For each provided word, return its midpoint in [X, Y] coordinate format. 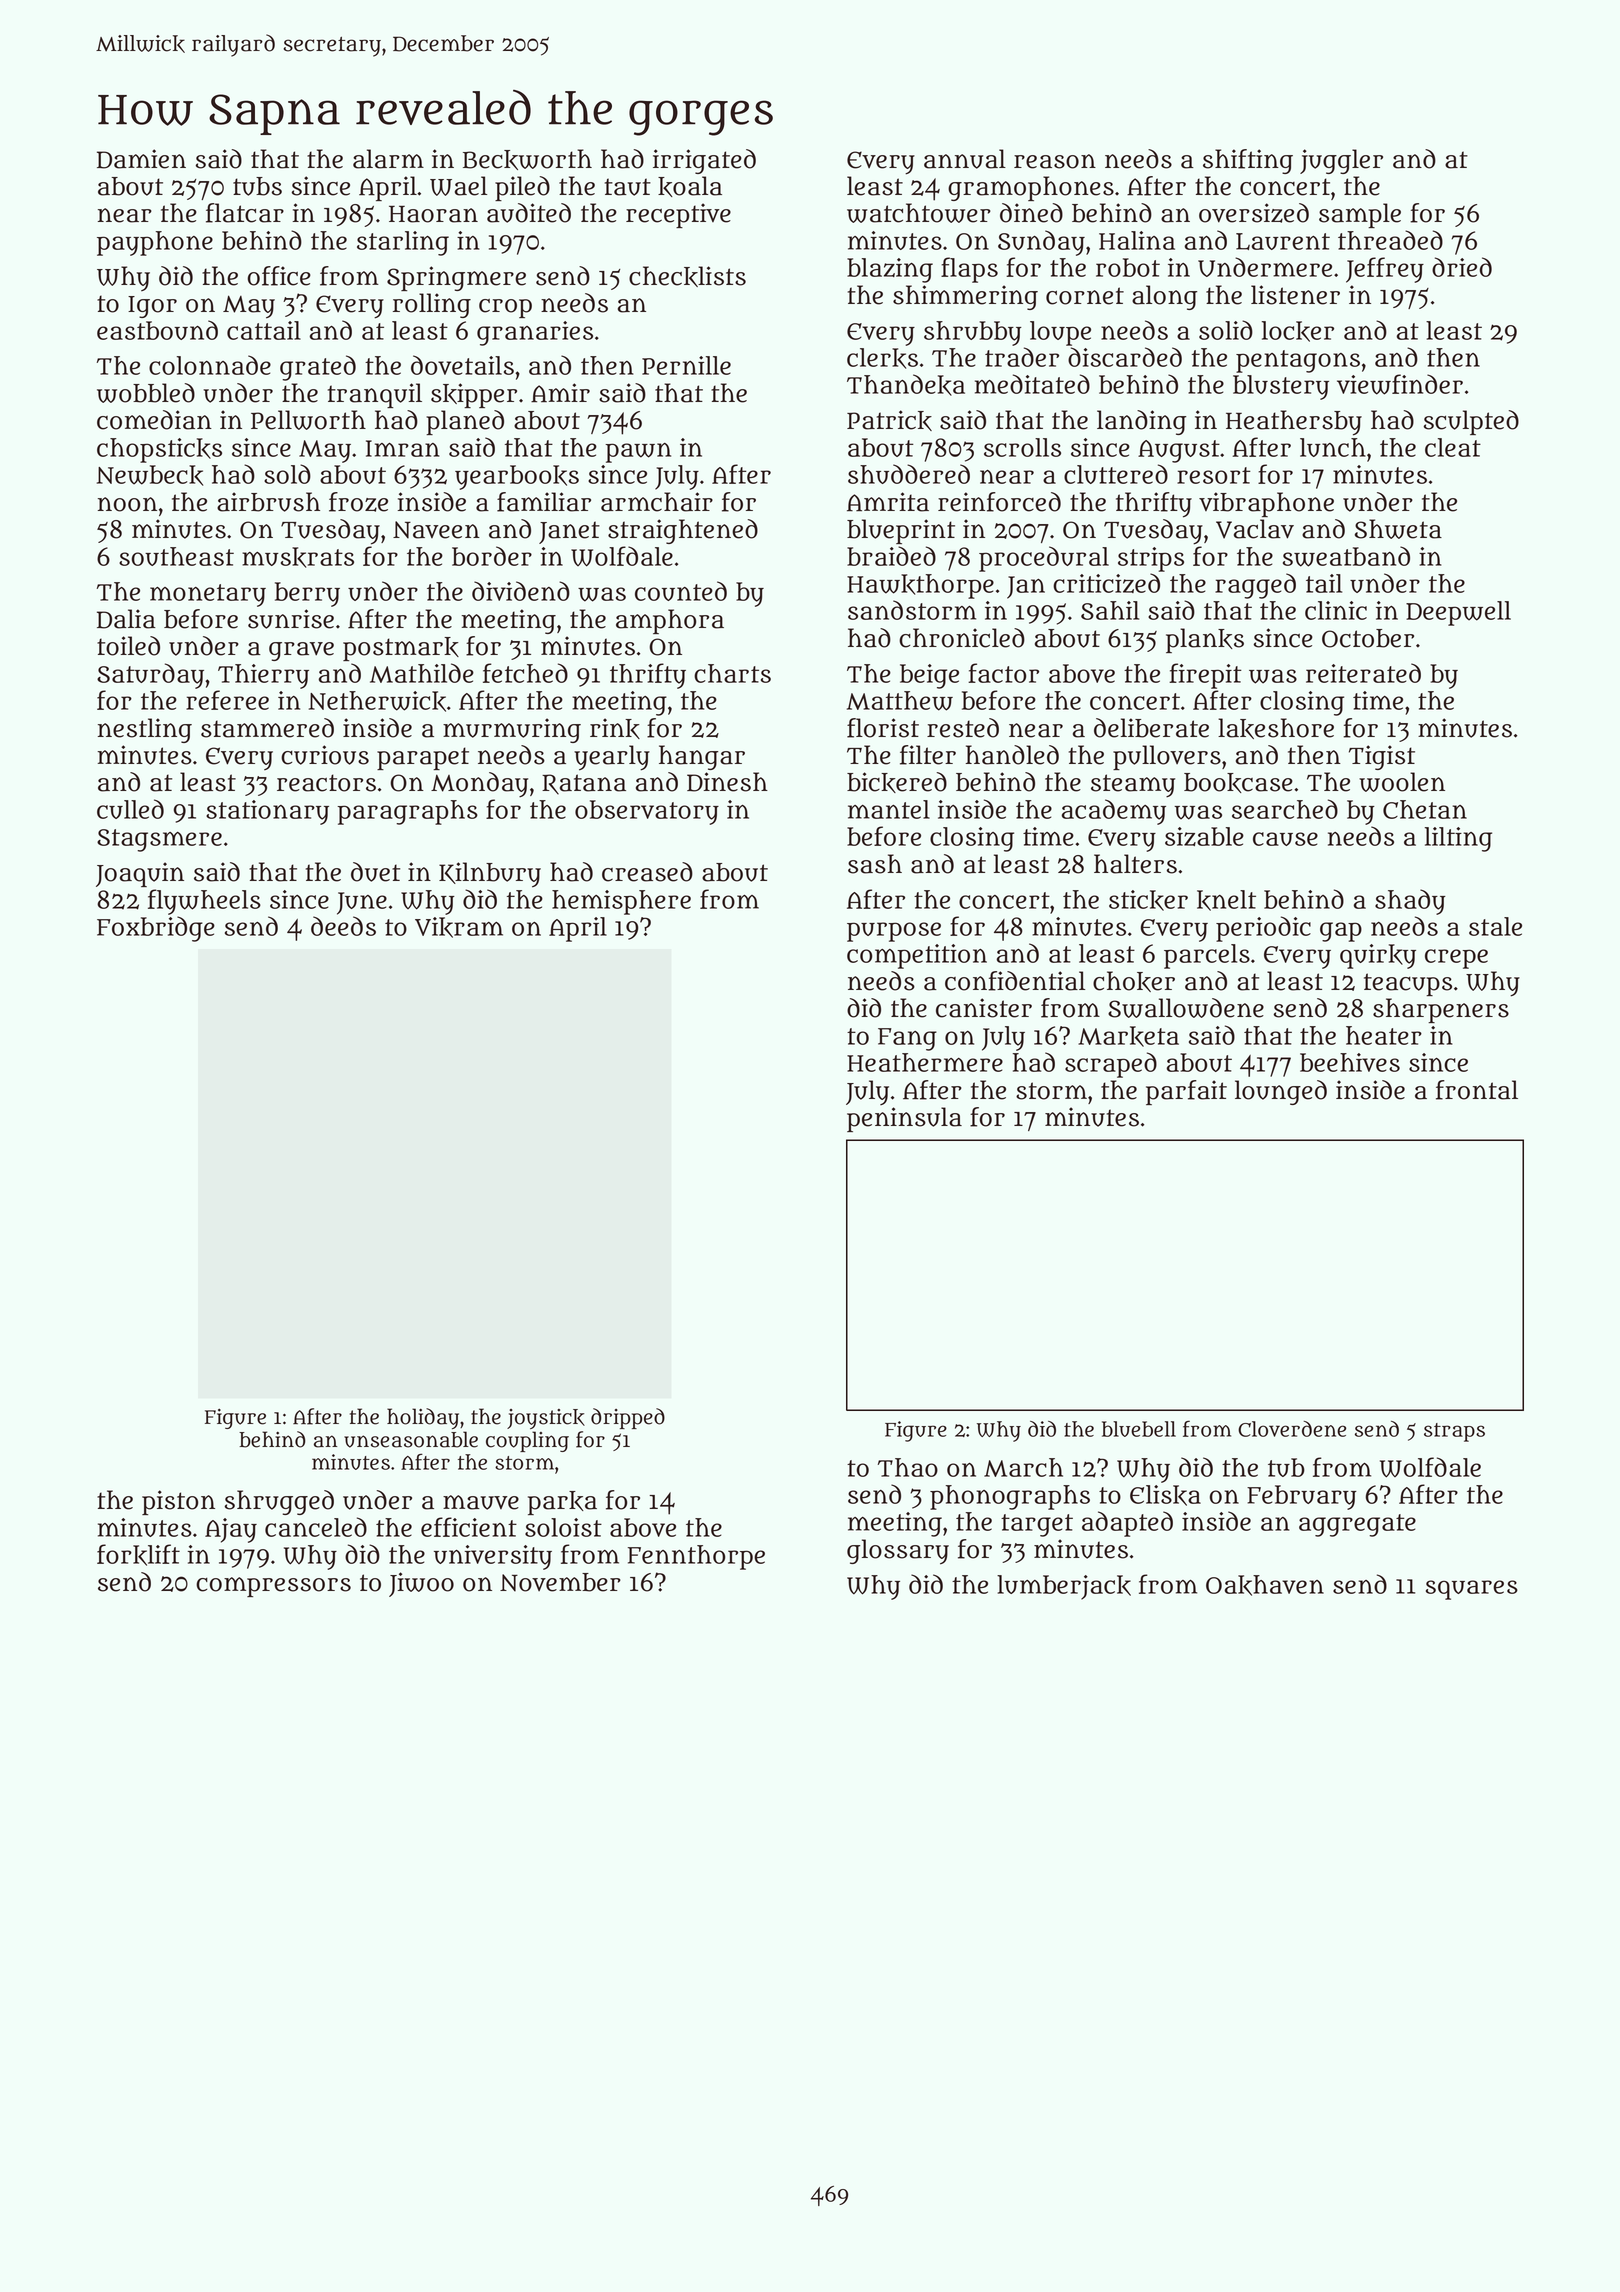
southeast [176, 556]
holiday [423, 1418]
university [493, 1557]
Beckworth [527, 159]
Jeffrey [1385, 270]
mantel [889, 809]
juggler [1341, 161]
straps [1454, 1432]
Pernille [686, 365]
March [1023, 1467]
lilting [1458, 839]
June [362, 903]
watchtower [919, 213]
